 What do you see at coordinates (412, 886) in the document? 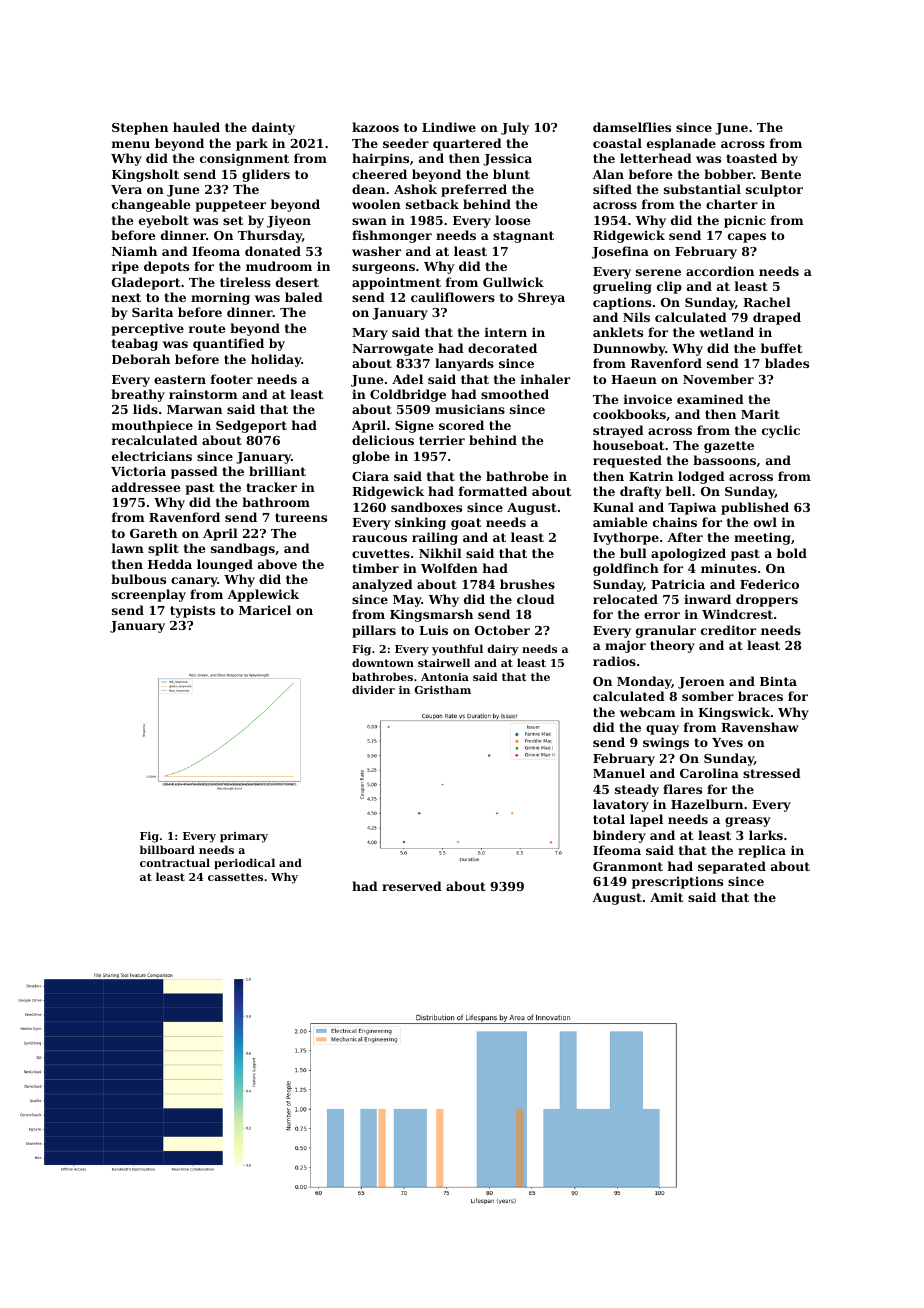
I see `reserved` at bounding box center [412, 886].
